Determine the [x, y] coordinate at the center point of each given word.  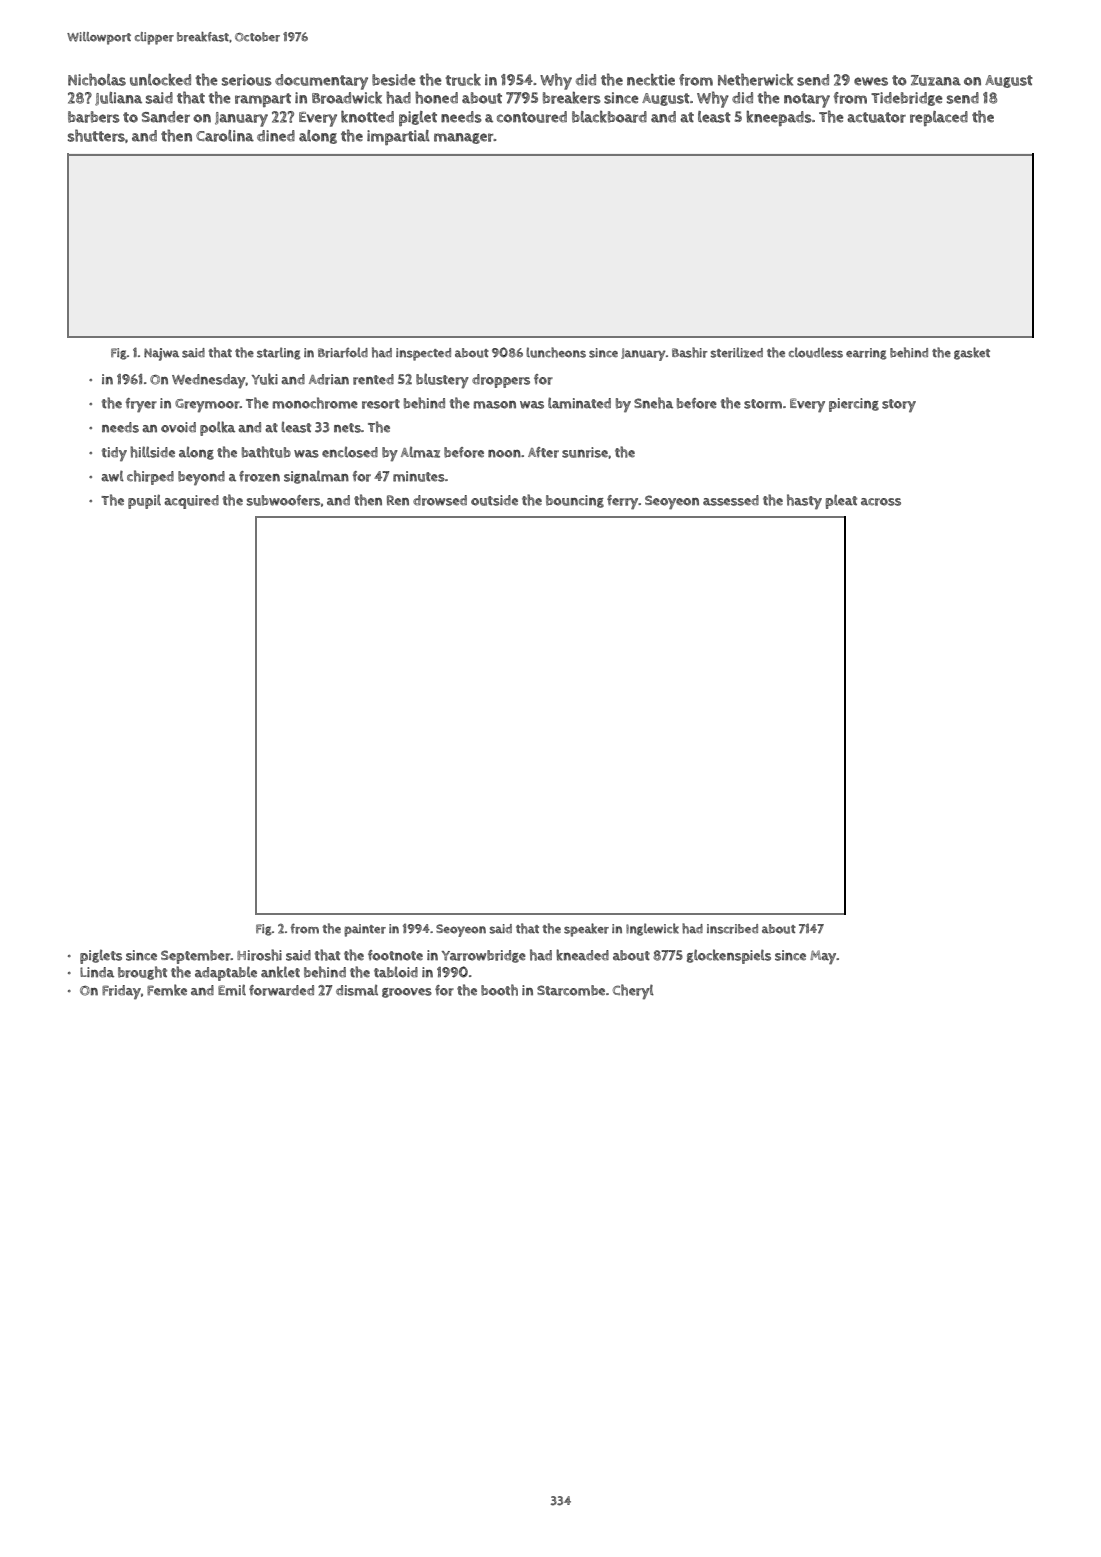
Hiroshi [259, 955]
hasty [804, 502]
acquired [191, 502]
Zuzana [936, 80]
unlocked [160, 79]
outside [494, 500]
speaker [586, 930]
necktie [651, 80]
